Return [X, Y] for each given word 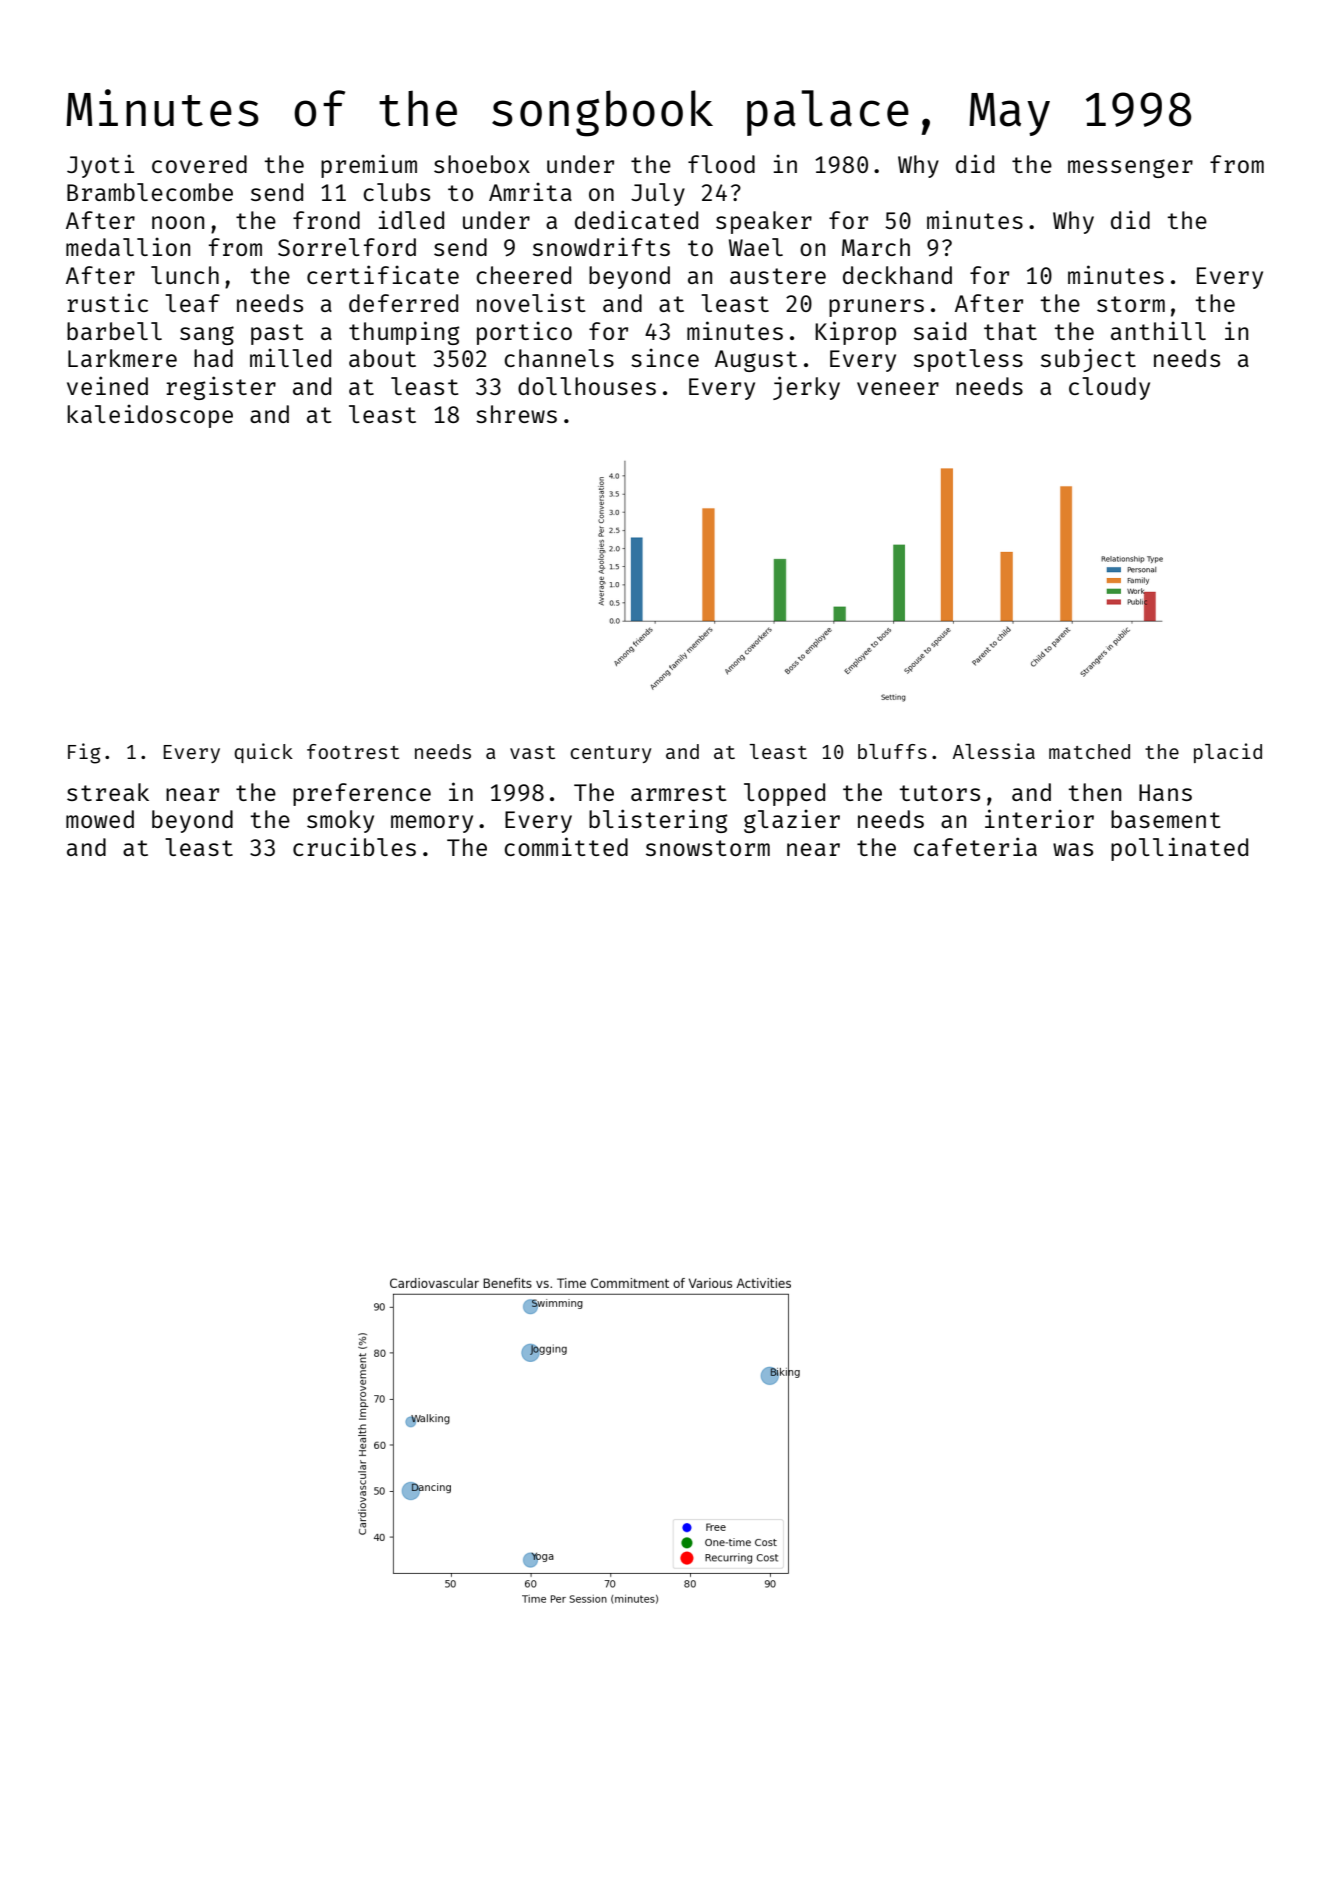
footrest [353, 751]
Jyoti [100, 166]
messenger [1130, 168]
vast [532, 752]
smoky [340, 821]
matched [1089, 751]
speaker [764, 222]
